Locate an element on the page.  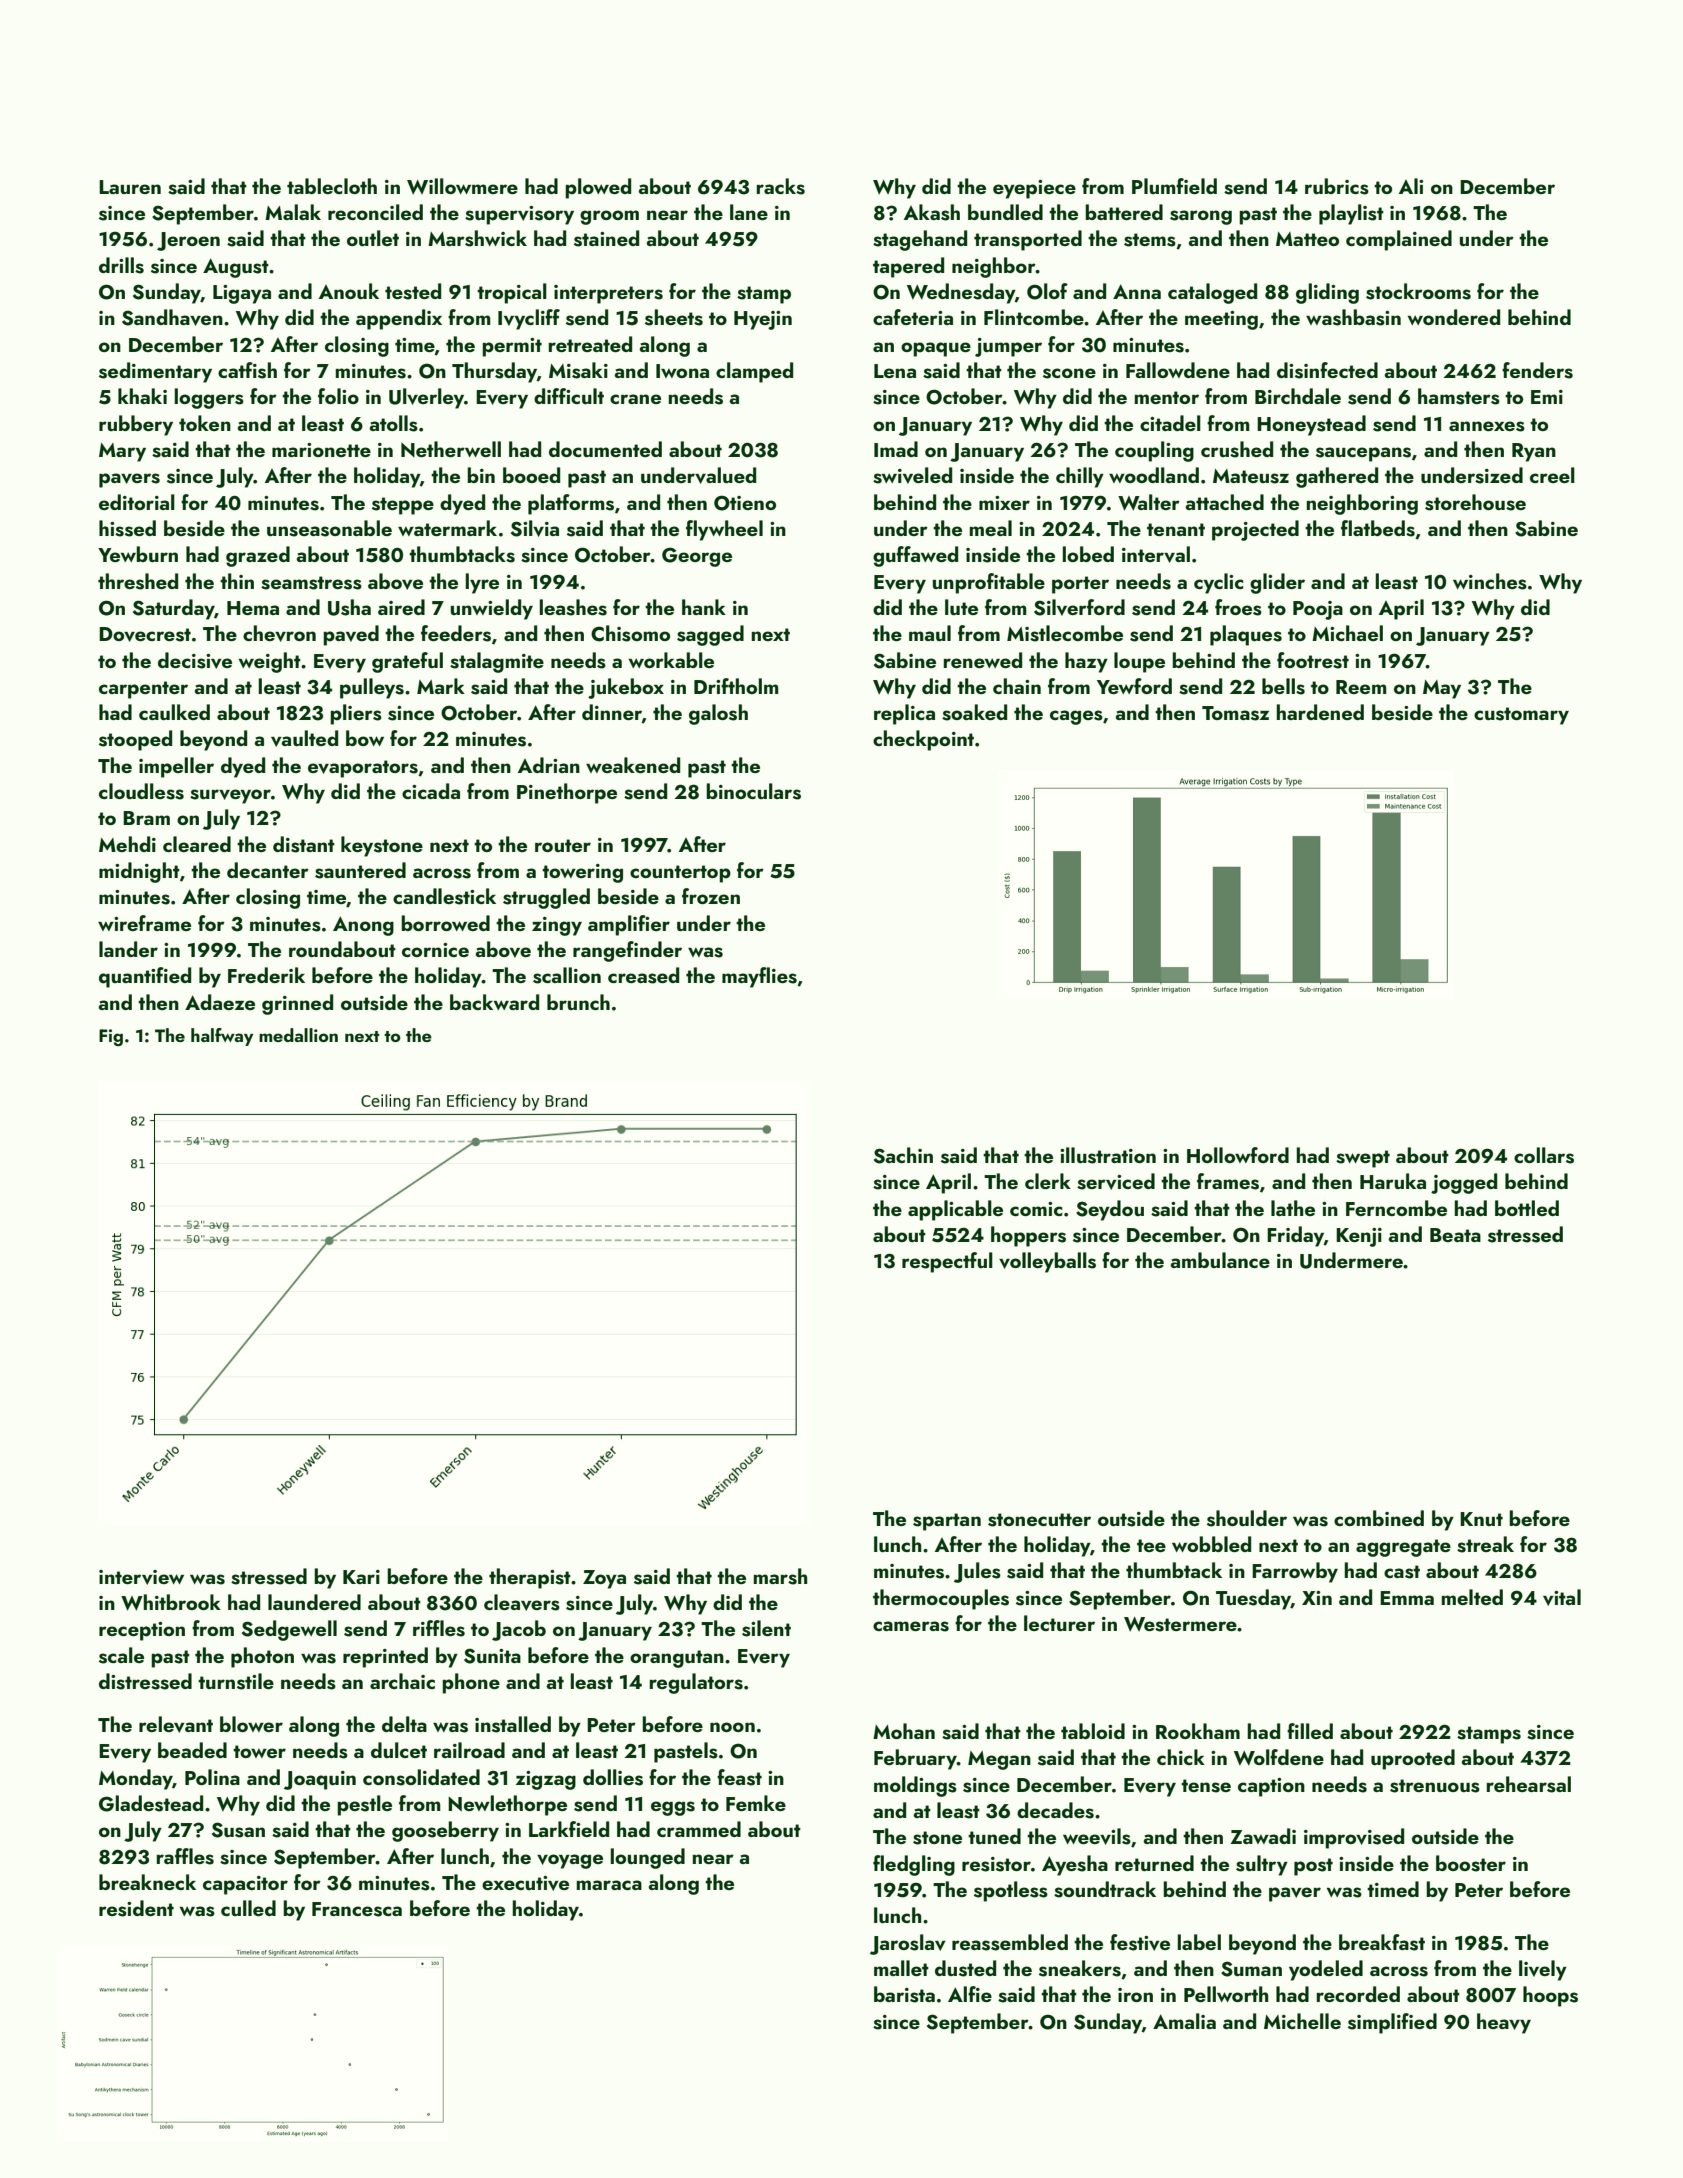
melted is located at coordinates (1472, 1597).
